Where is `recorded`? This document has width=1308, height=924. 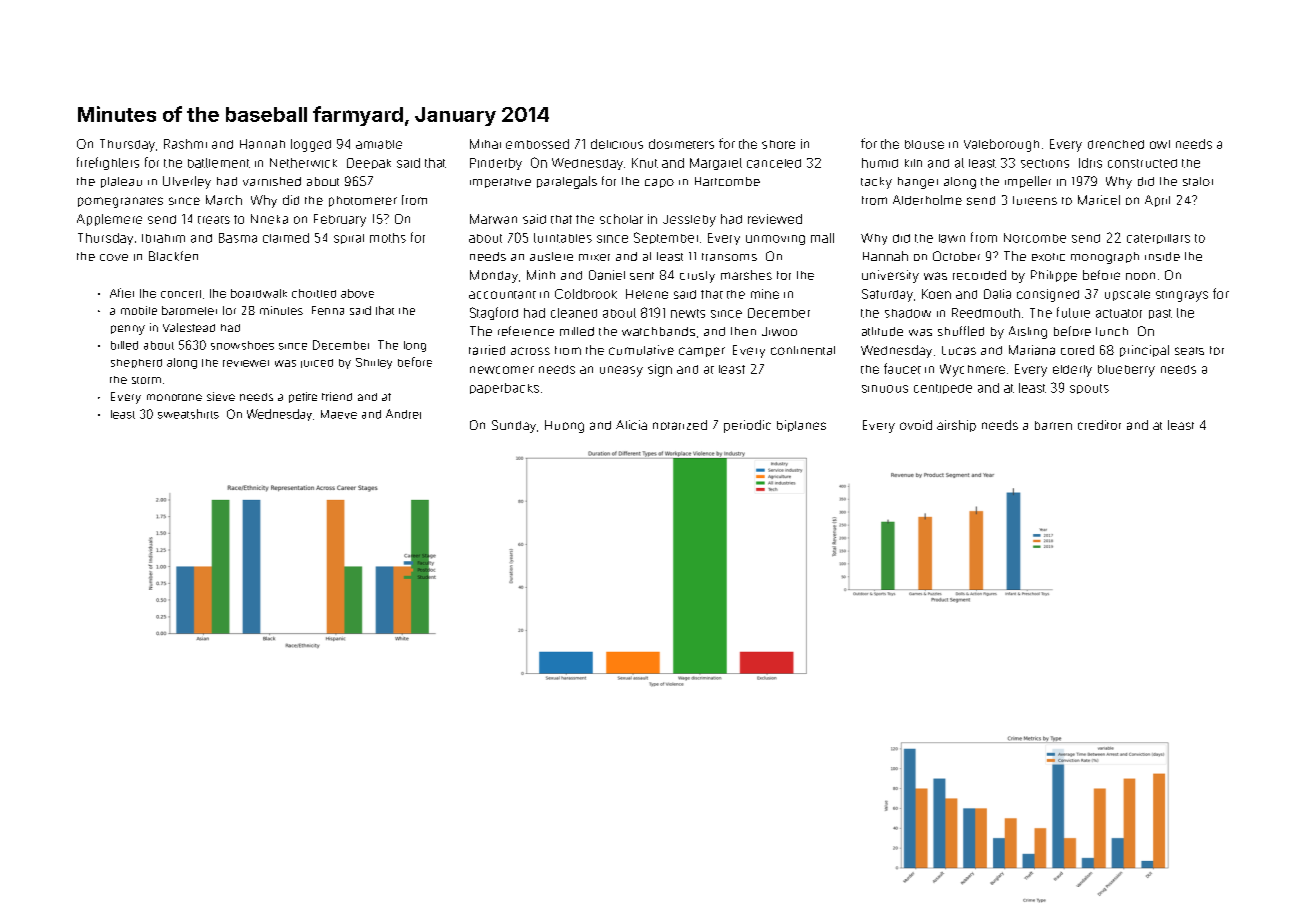 recorded is located at coordinates (979, 275).
